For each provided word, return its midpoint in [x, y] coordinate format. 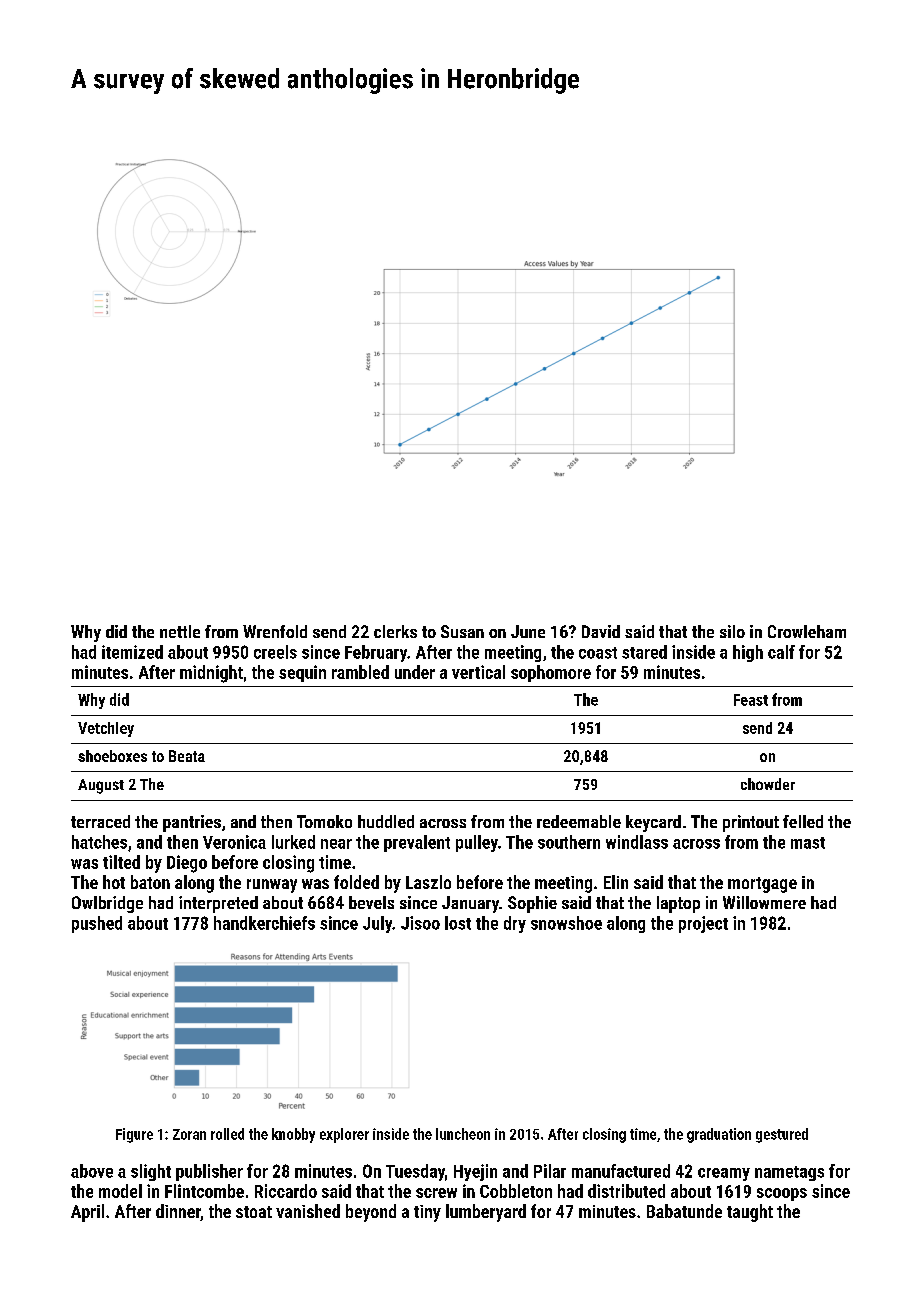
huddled [386, 821]
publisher [209, 1172]
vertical [478, 672]
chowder [768, 784]
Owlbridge [107, 904]
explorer [344, 1135]
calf [781, 652]
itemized [132, 652]
